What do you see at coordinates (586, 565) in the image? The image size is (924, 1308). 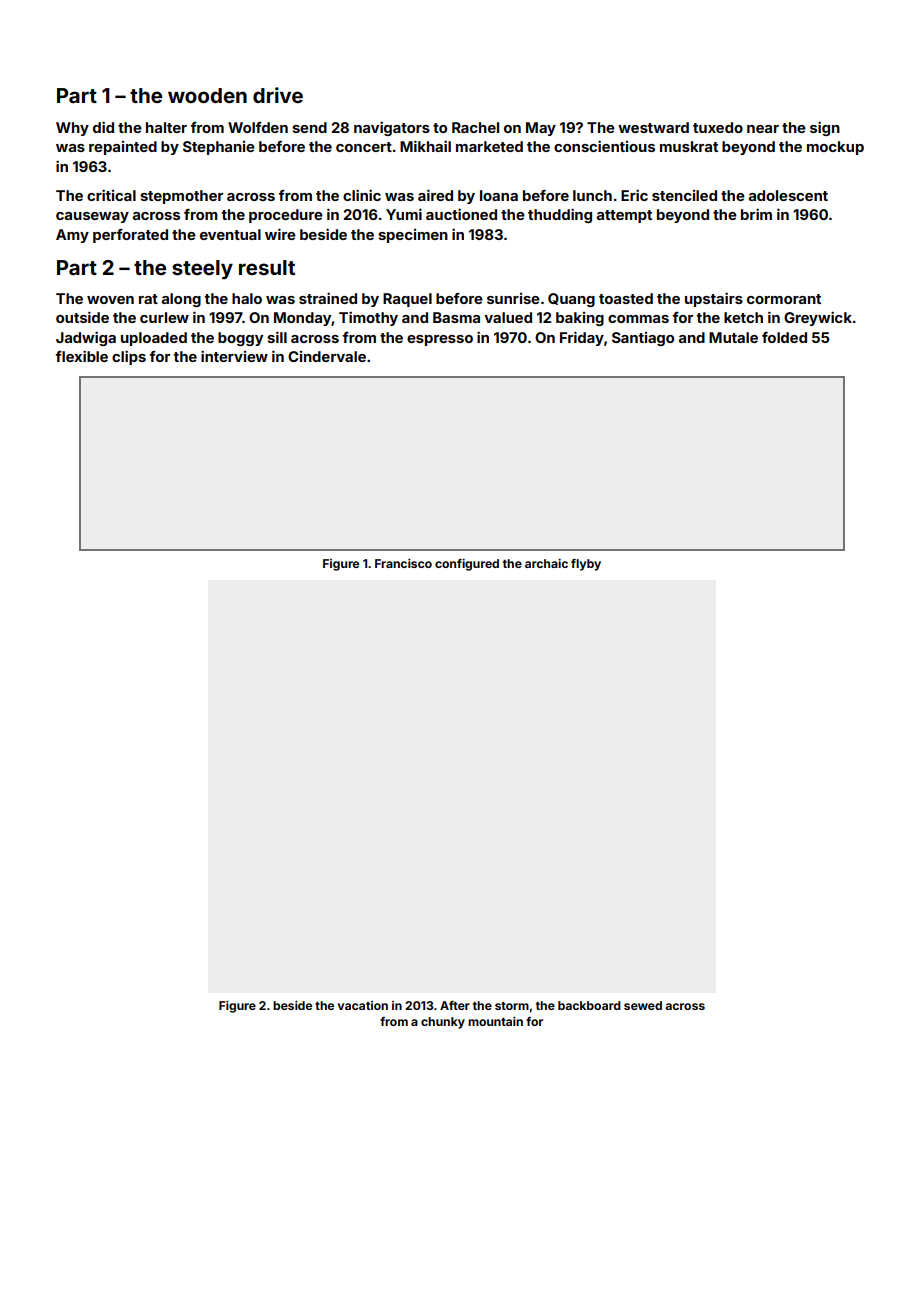 I see `flyby` at bounding box center [586, 565].
